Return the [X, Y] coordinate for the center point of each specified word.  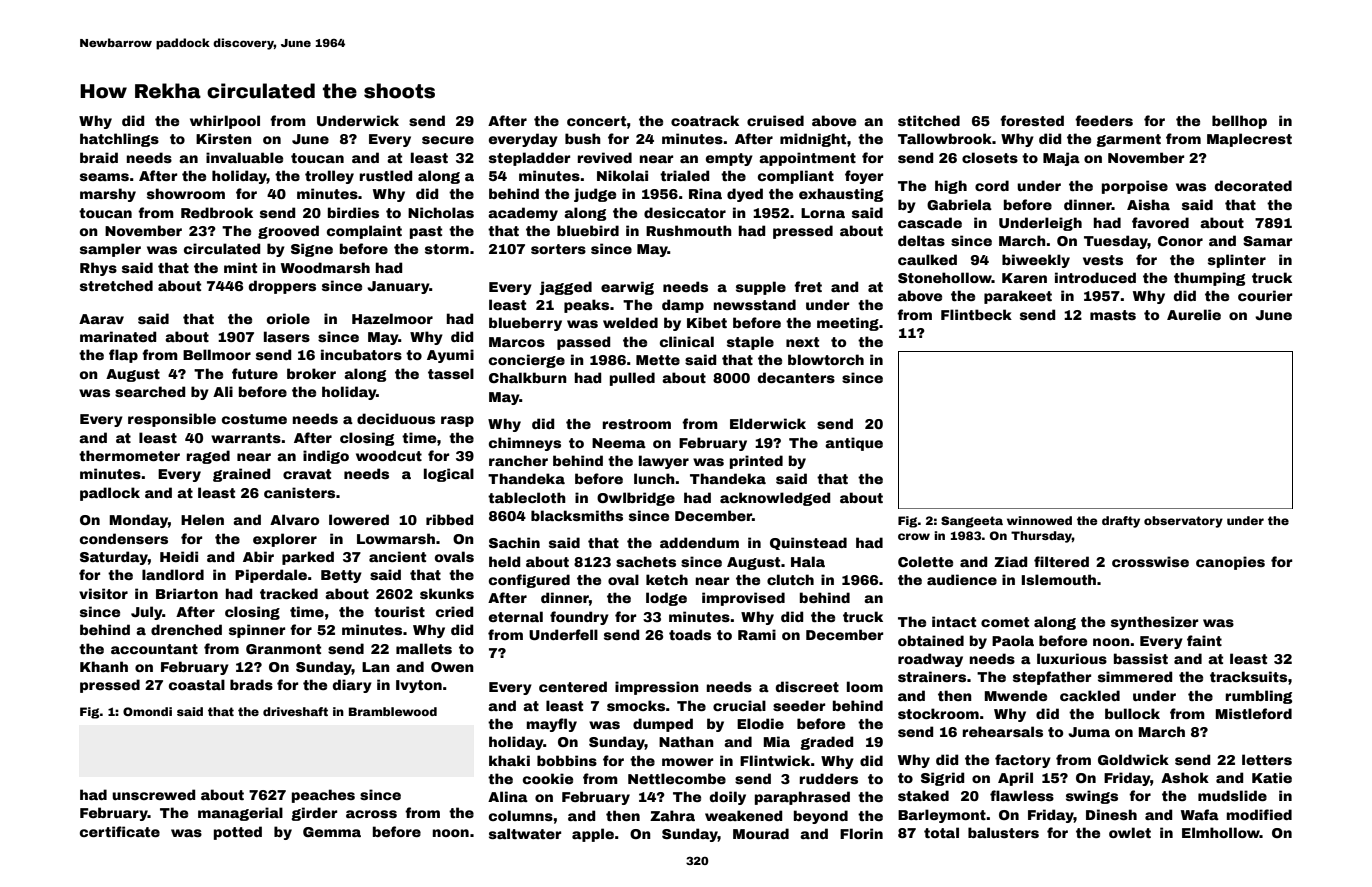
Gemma [332, 832]
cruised [775, 120]
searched [150, 391]
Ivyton [419, 686]
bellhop [1239, 122]
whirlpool [225, 122]
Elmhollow [1221, 832]
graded [827, 743]
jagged [565, 288]
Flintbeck [976, 314]
